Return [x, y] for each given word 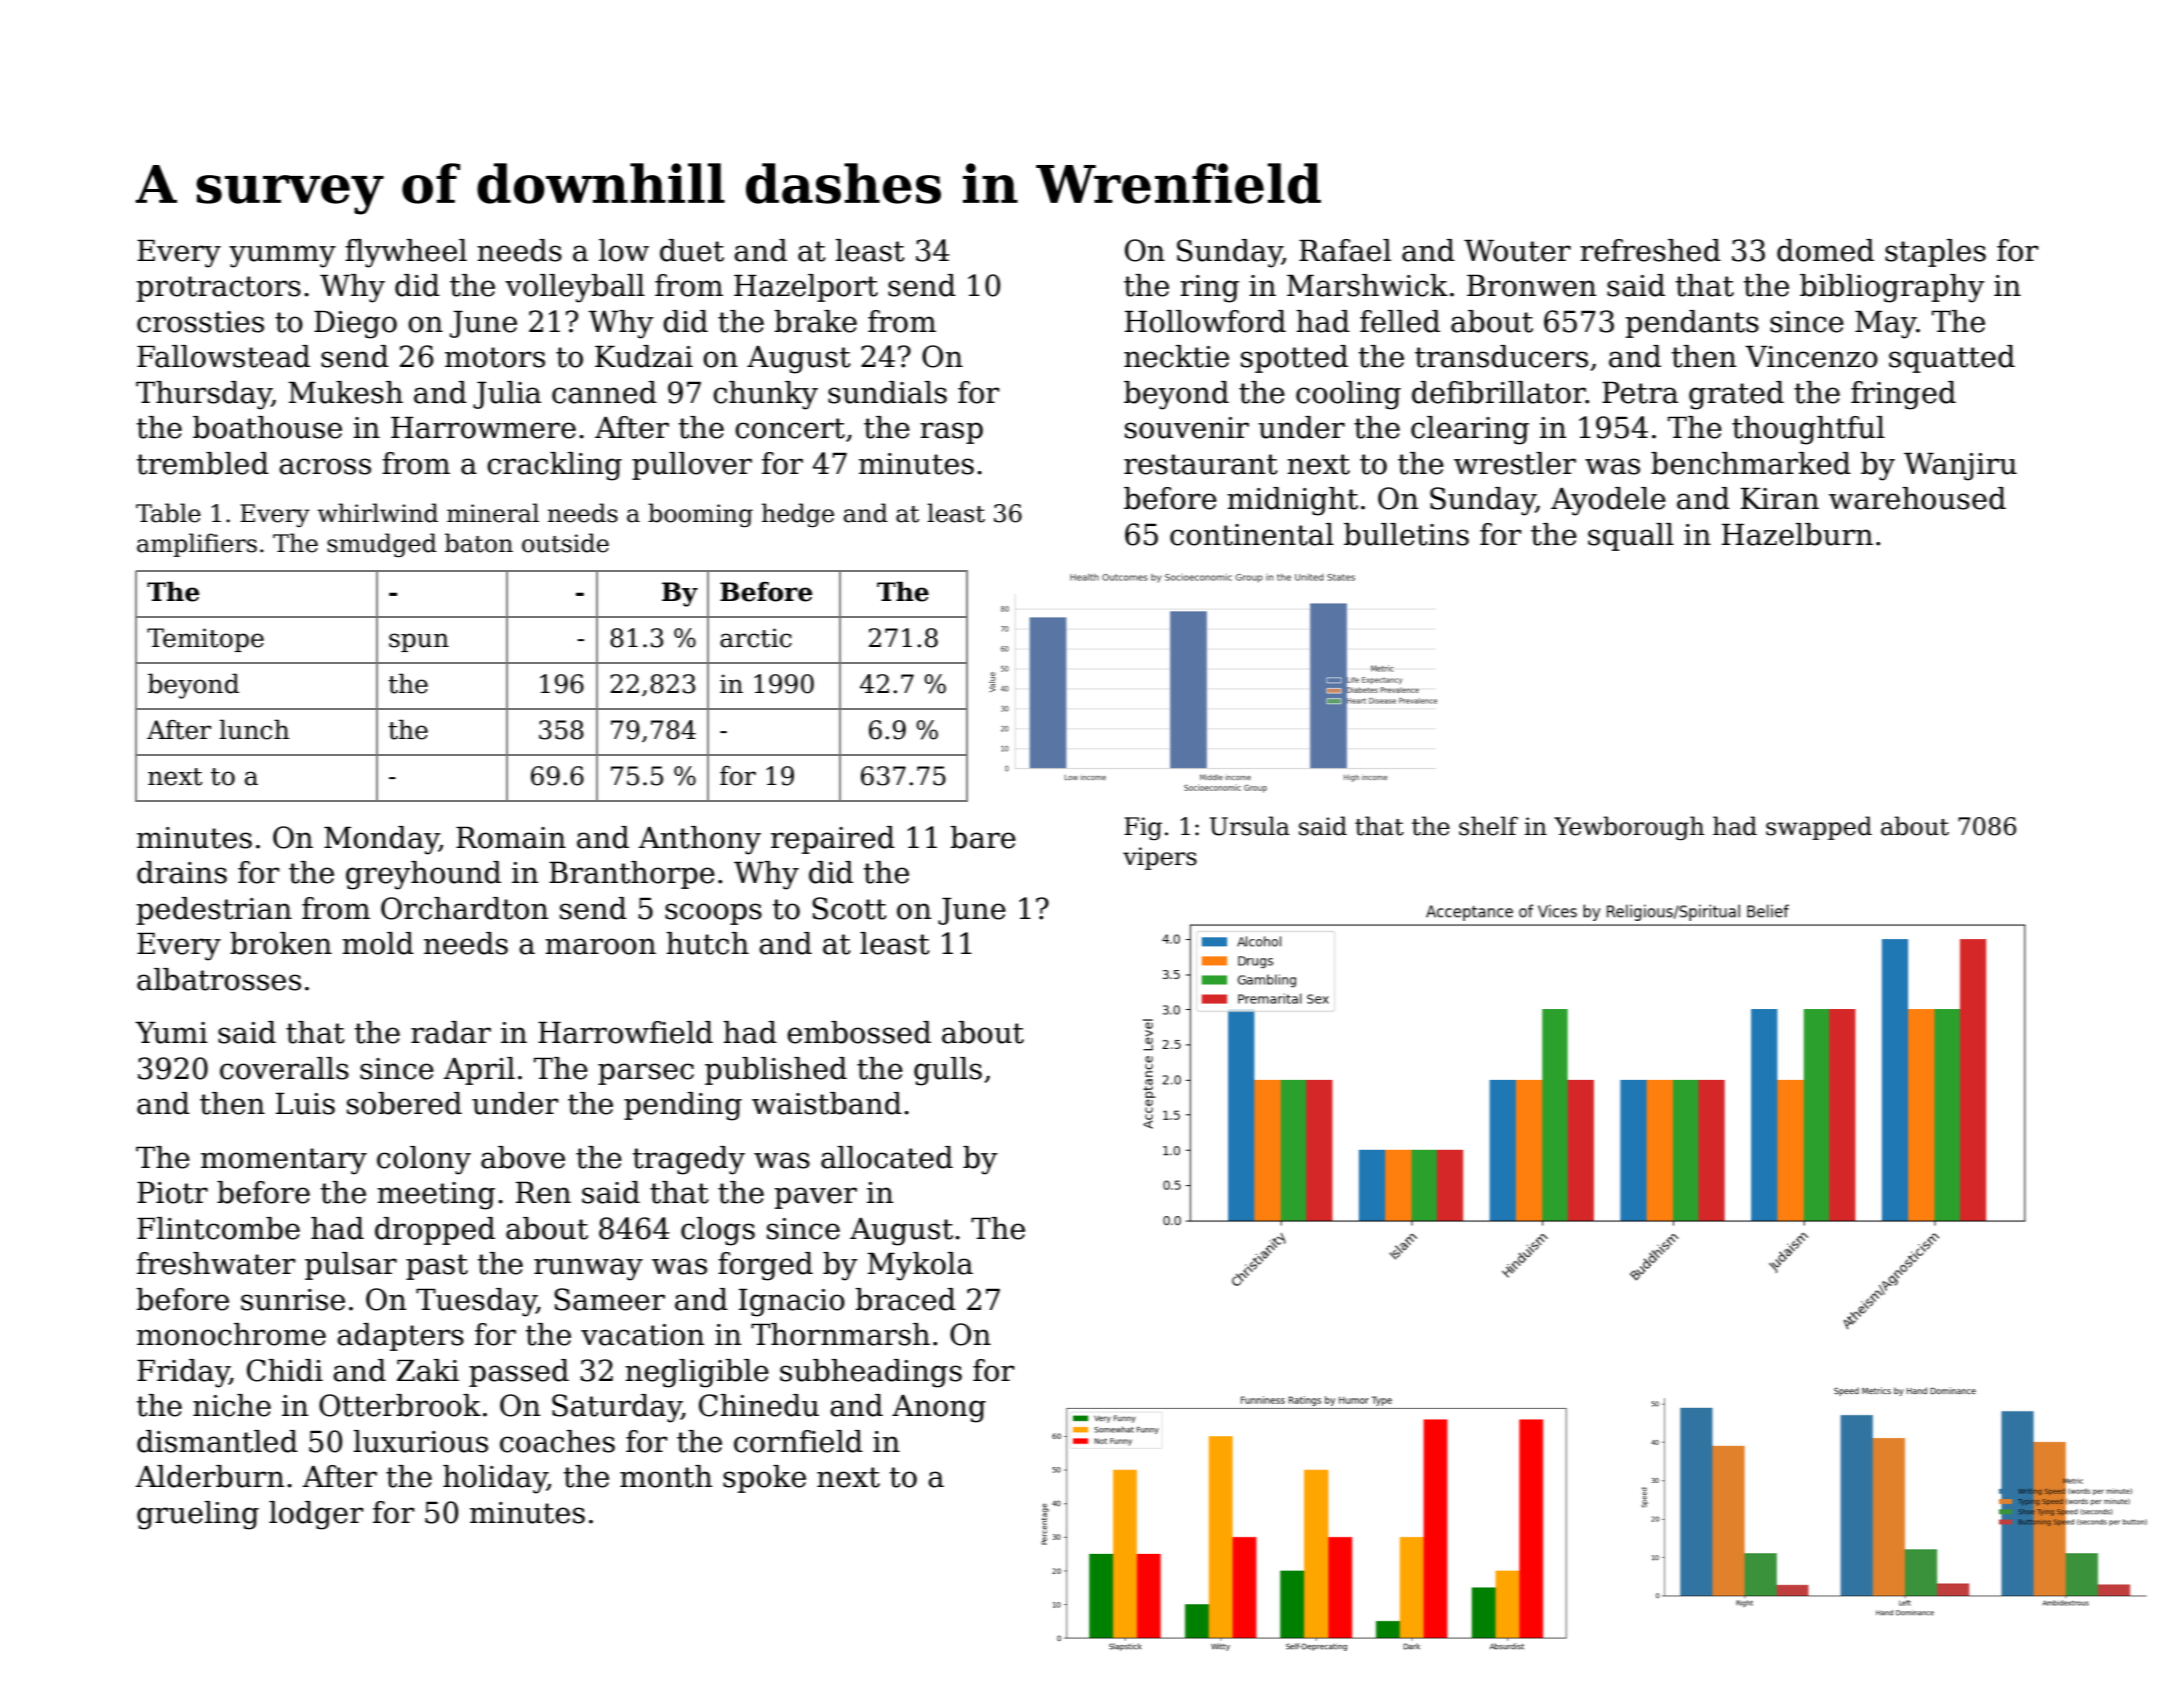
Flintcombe [218, 1228]
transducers [1501, 356]
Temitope [205, 640]
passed [519, 1373]
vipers [1160, 858]
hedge [798, 515]
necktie [1176, 356]
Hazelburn [1797, 534]
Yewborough [1629, 828]
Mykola [920, 1266]
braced [905, 1299]
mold [378, 943]
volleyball [575, 288]
